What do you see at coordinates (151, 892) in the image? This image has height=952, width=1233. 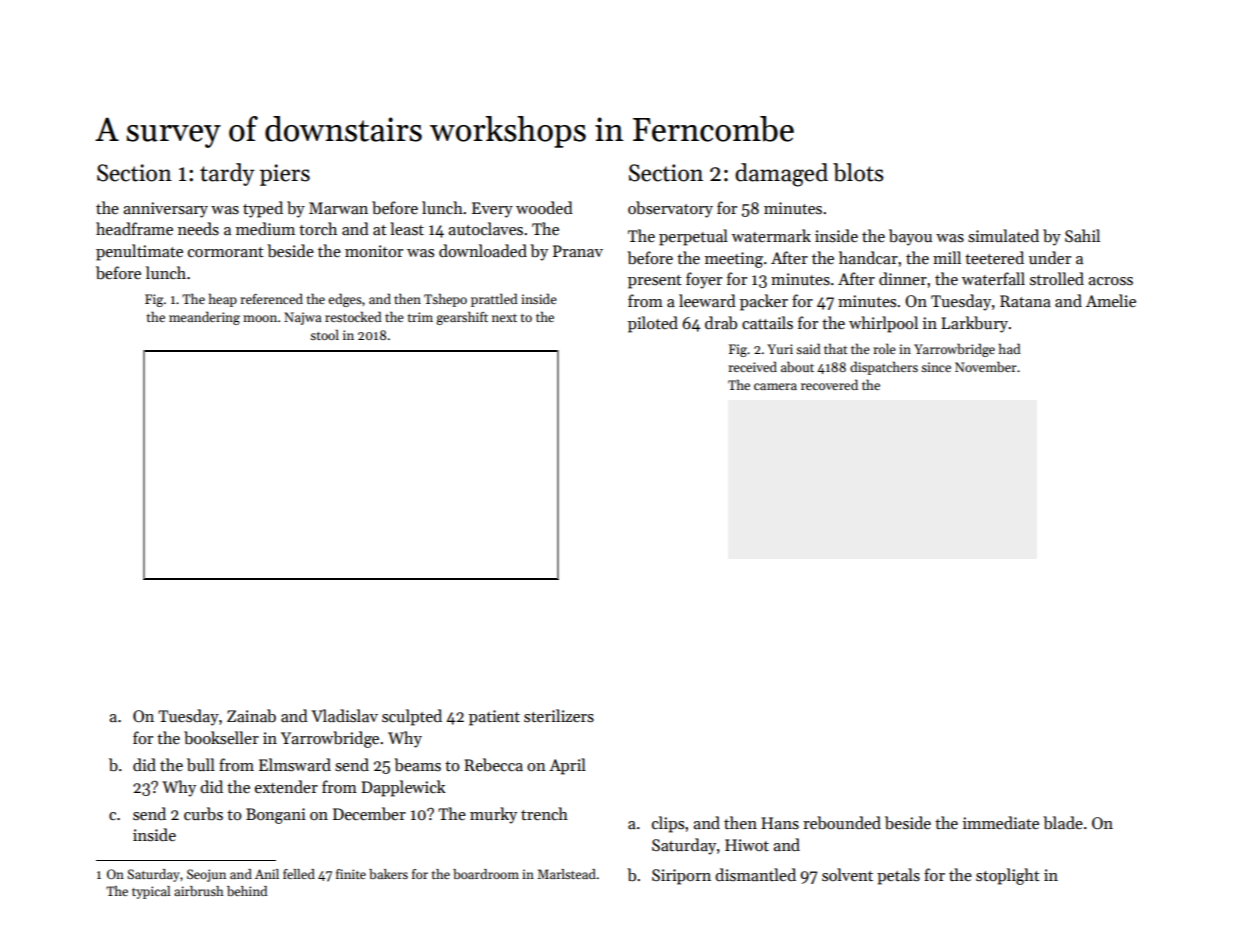 I see `typical` at bounding box center [151, 892].
